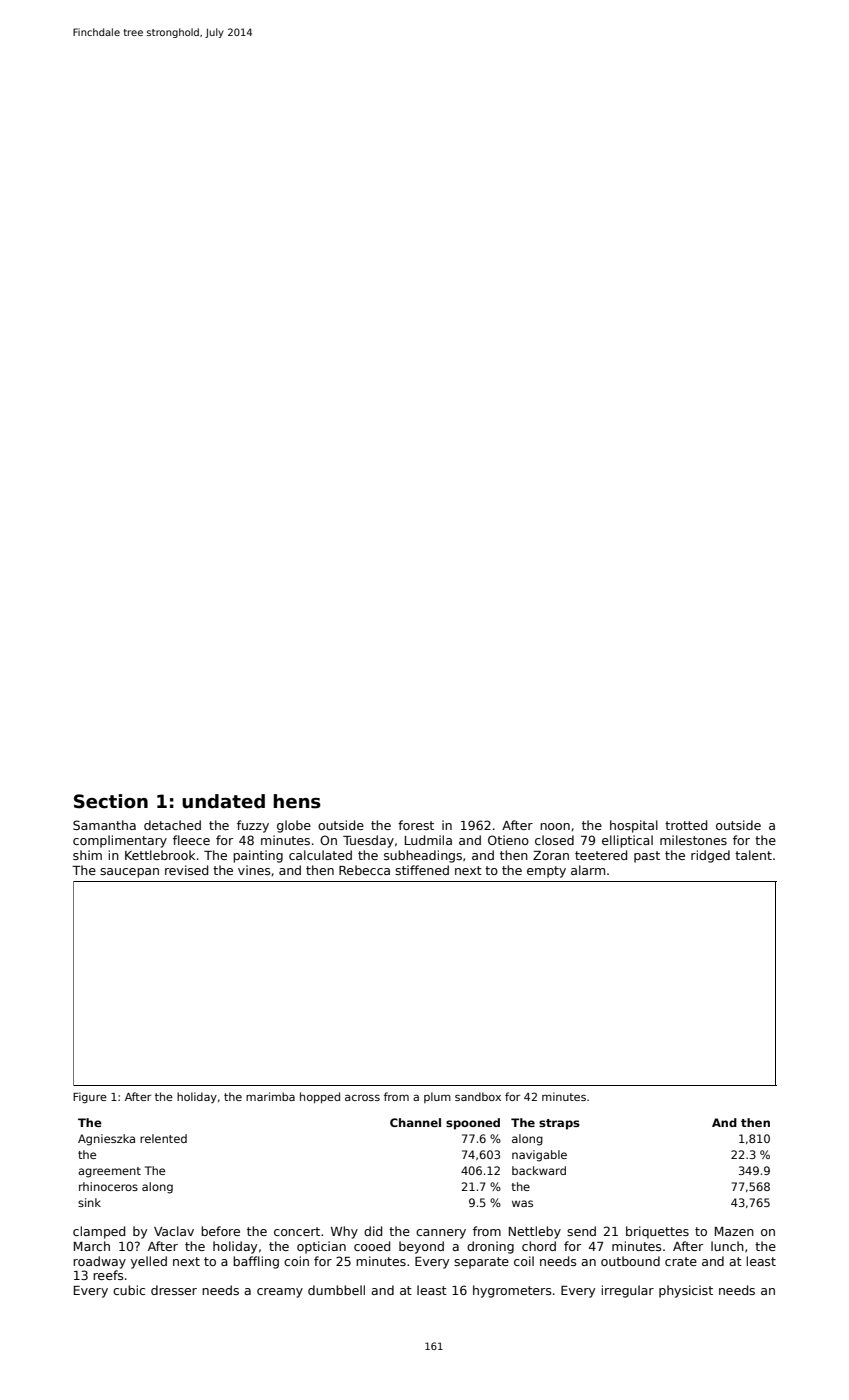 This screenshot has height=1400, width=849. I want to click on undated, so click(223, 801).
